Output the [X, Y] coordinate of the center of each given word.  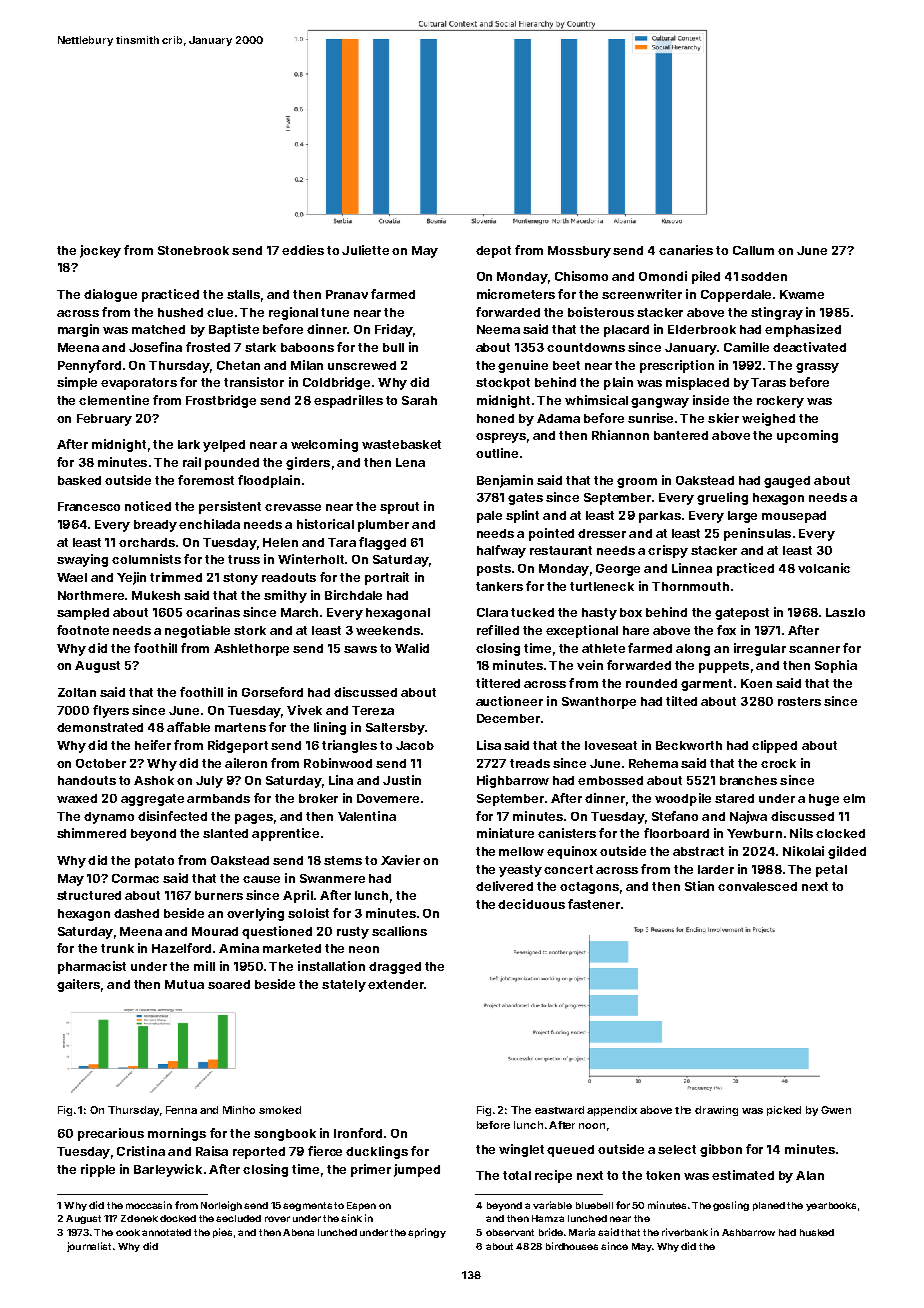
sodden [764, 276]
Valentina [367, 816]
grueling [722, 498]
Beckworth [689, 745]
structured [89, 895]
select [677, 1149]
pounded [232, 464]
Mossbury [579, 252]
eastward [559, 1110]
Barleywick [168, 1170]
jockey [100, 251]
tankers [499, 586]
